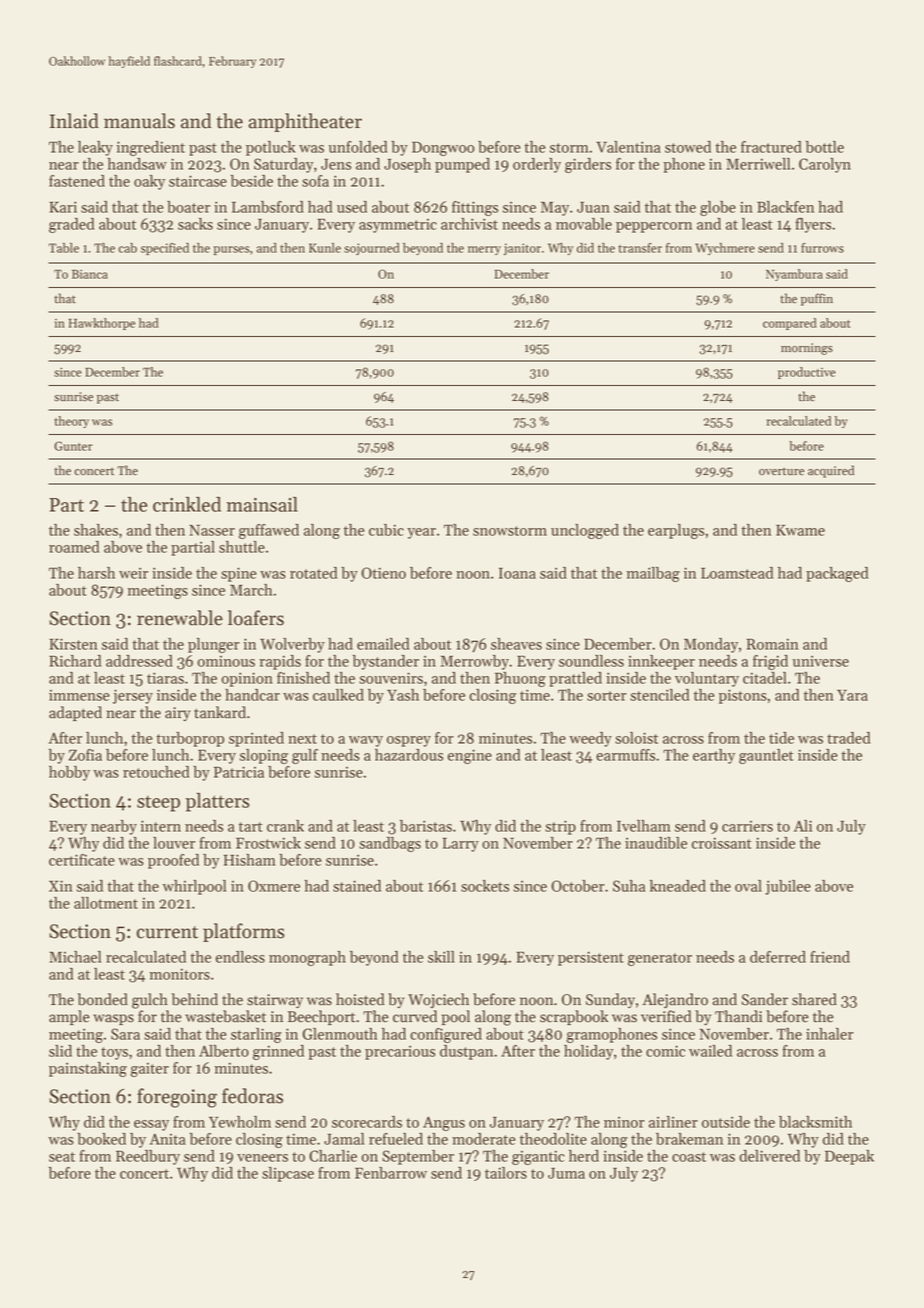 The height and width of the page is (1308, 924). Describe the element at coordinates (63, 207) in the page. I see `Kari` at that location.
